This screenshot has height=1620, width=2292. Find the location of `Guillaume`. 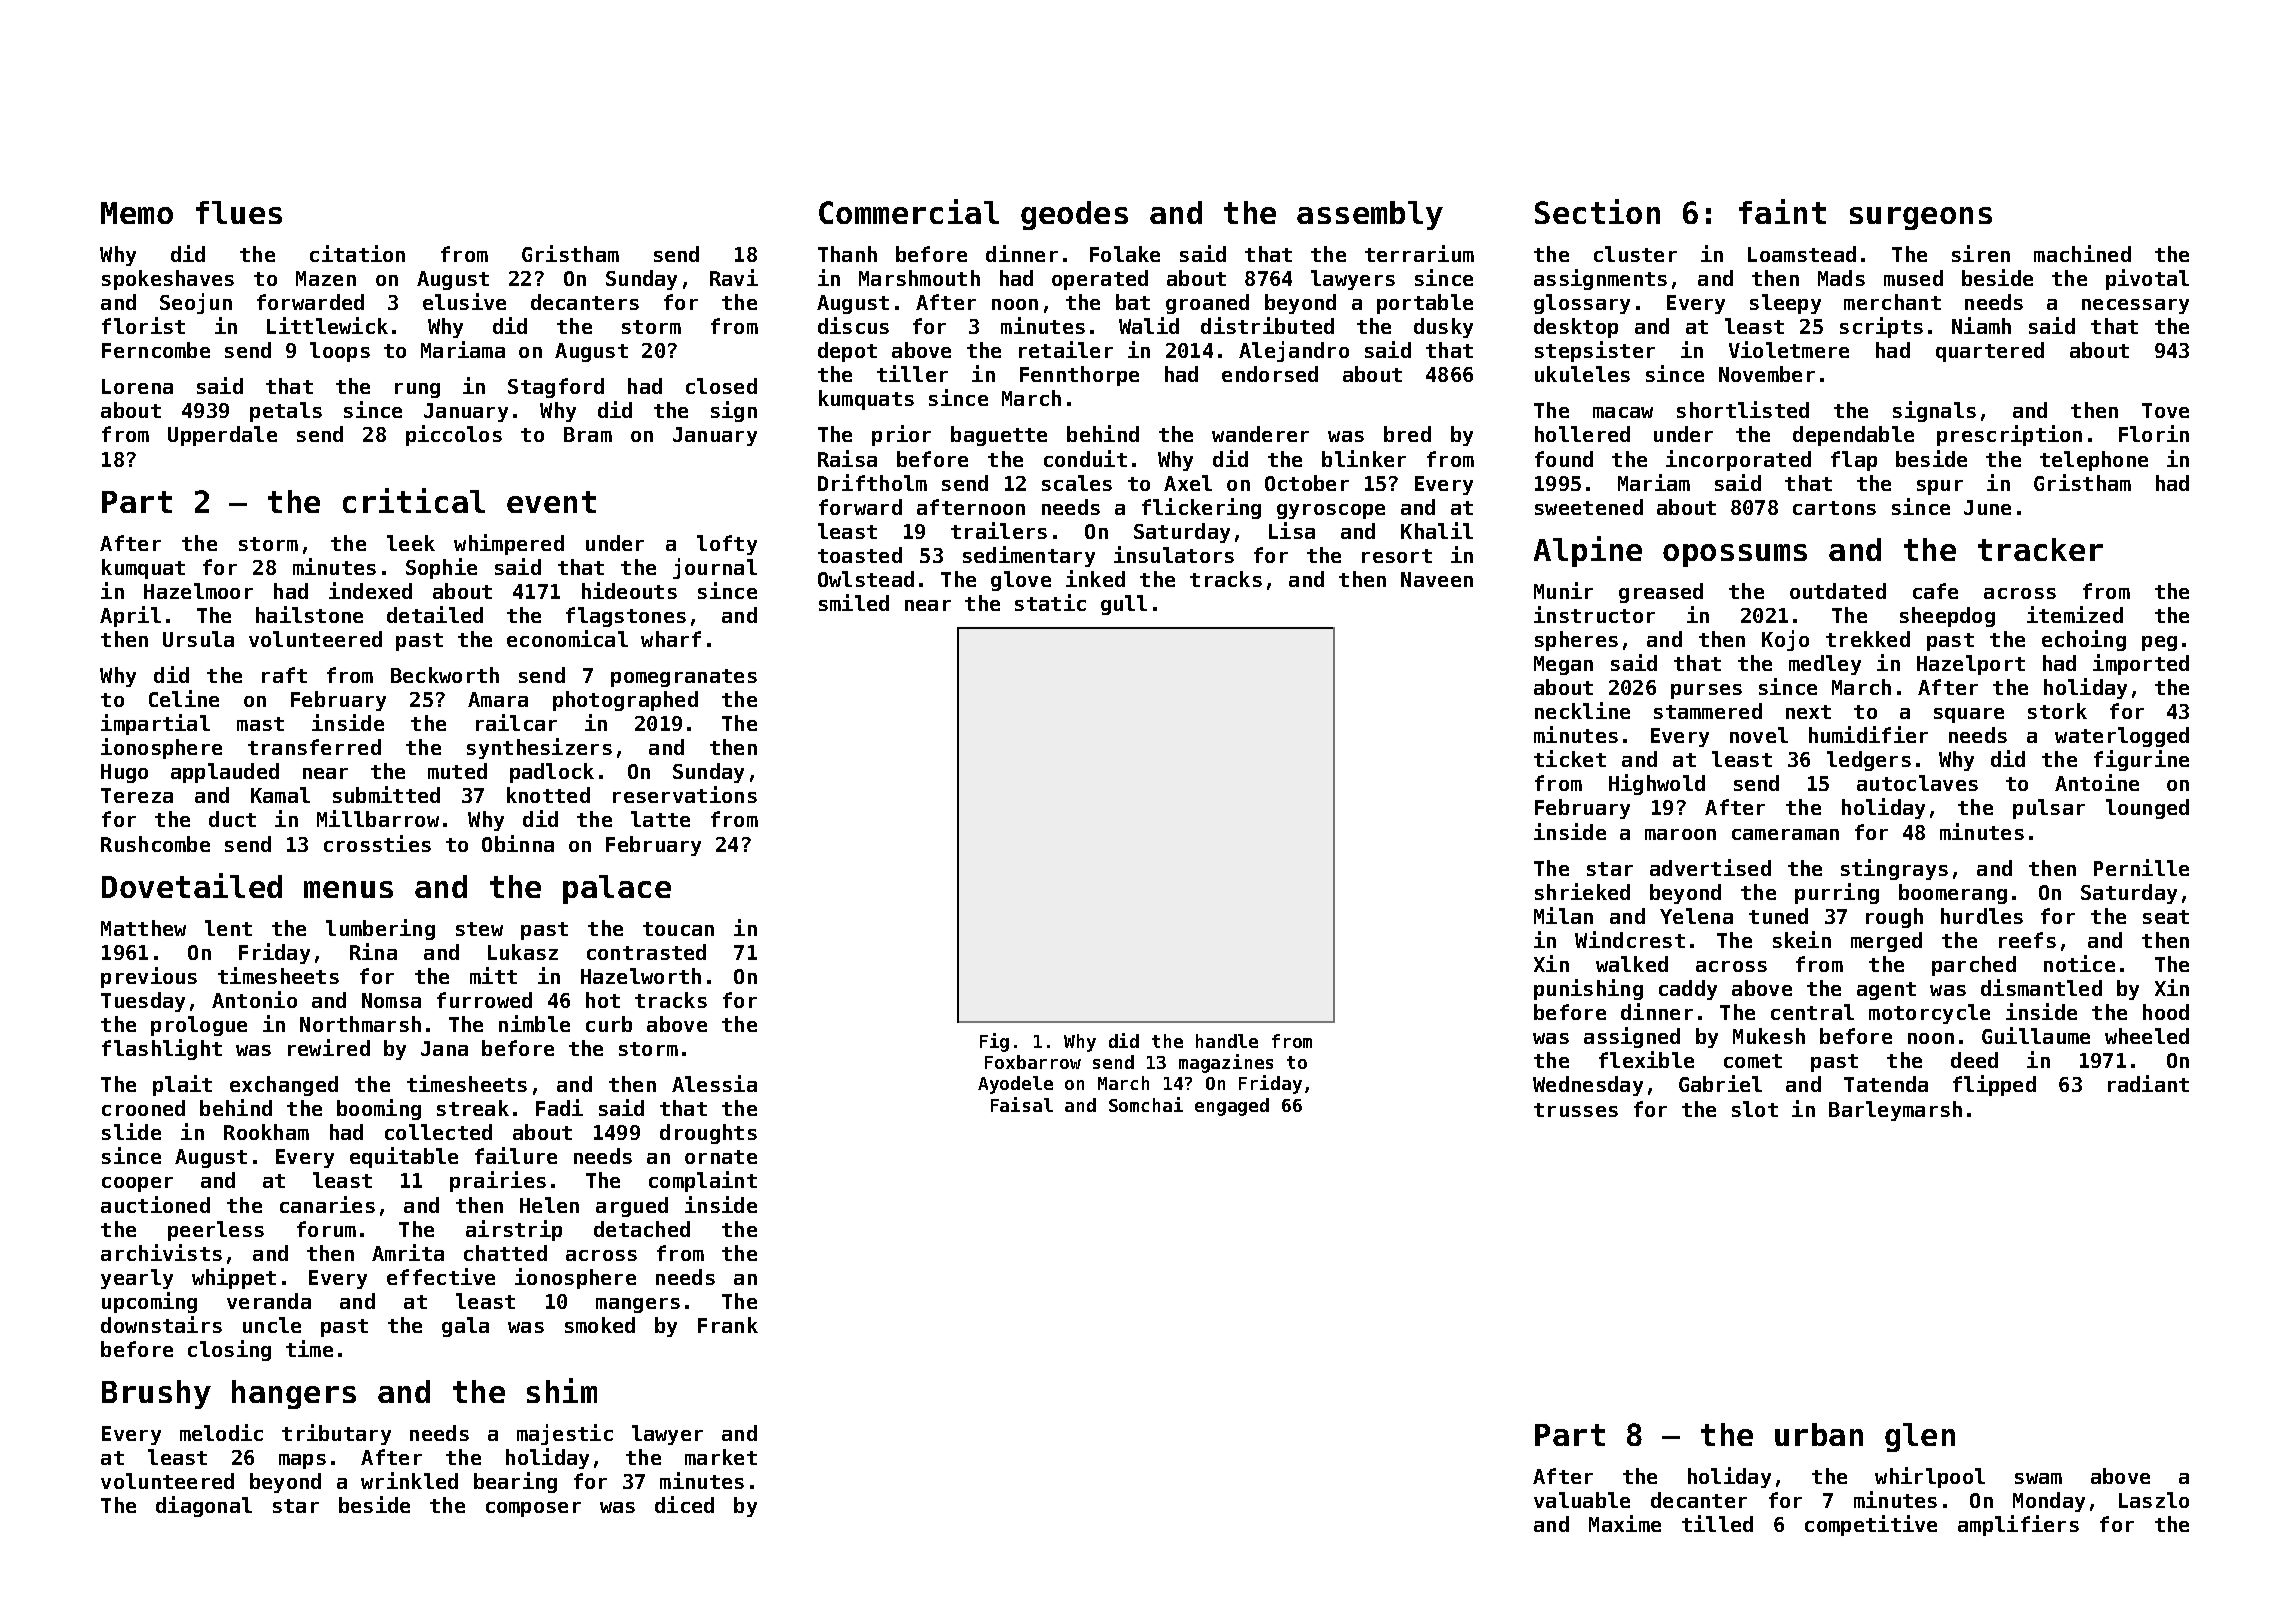

Guillaume is located at coordinates (2036, 1035).
